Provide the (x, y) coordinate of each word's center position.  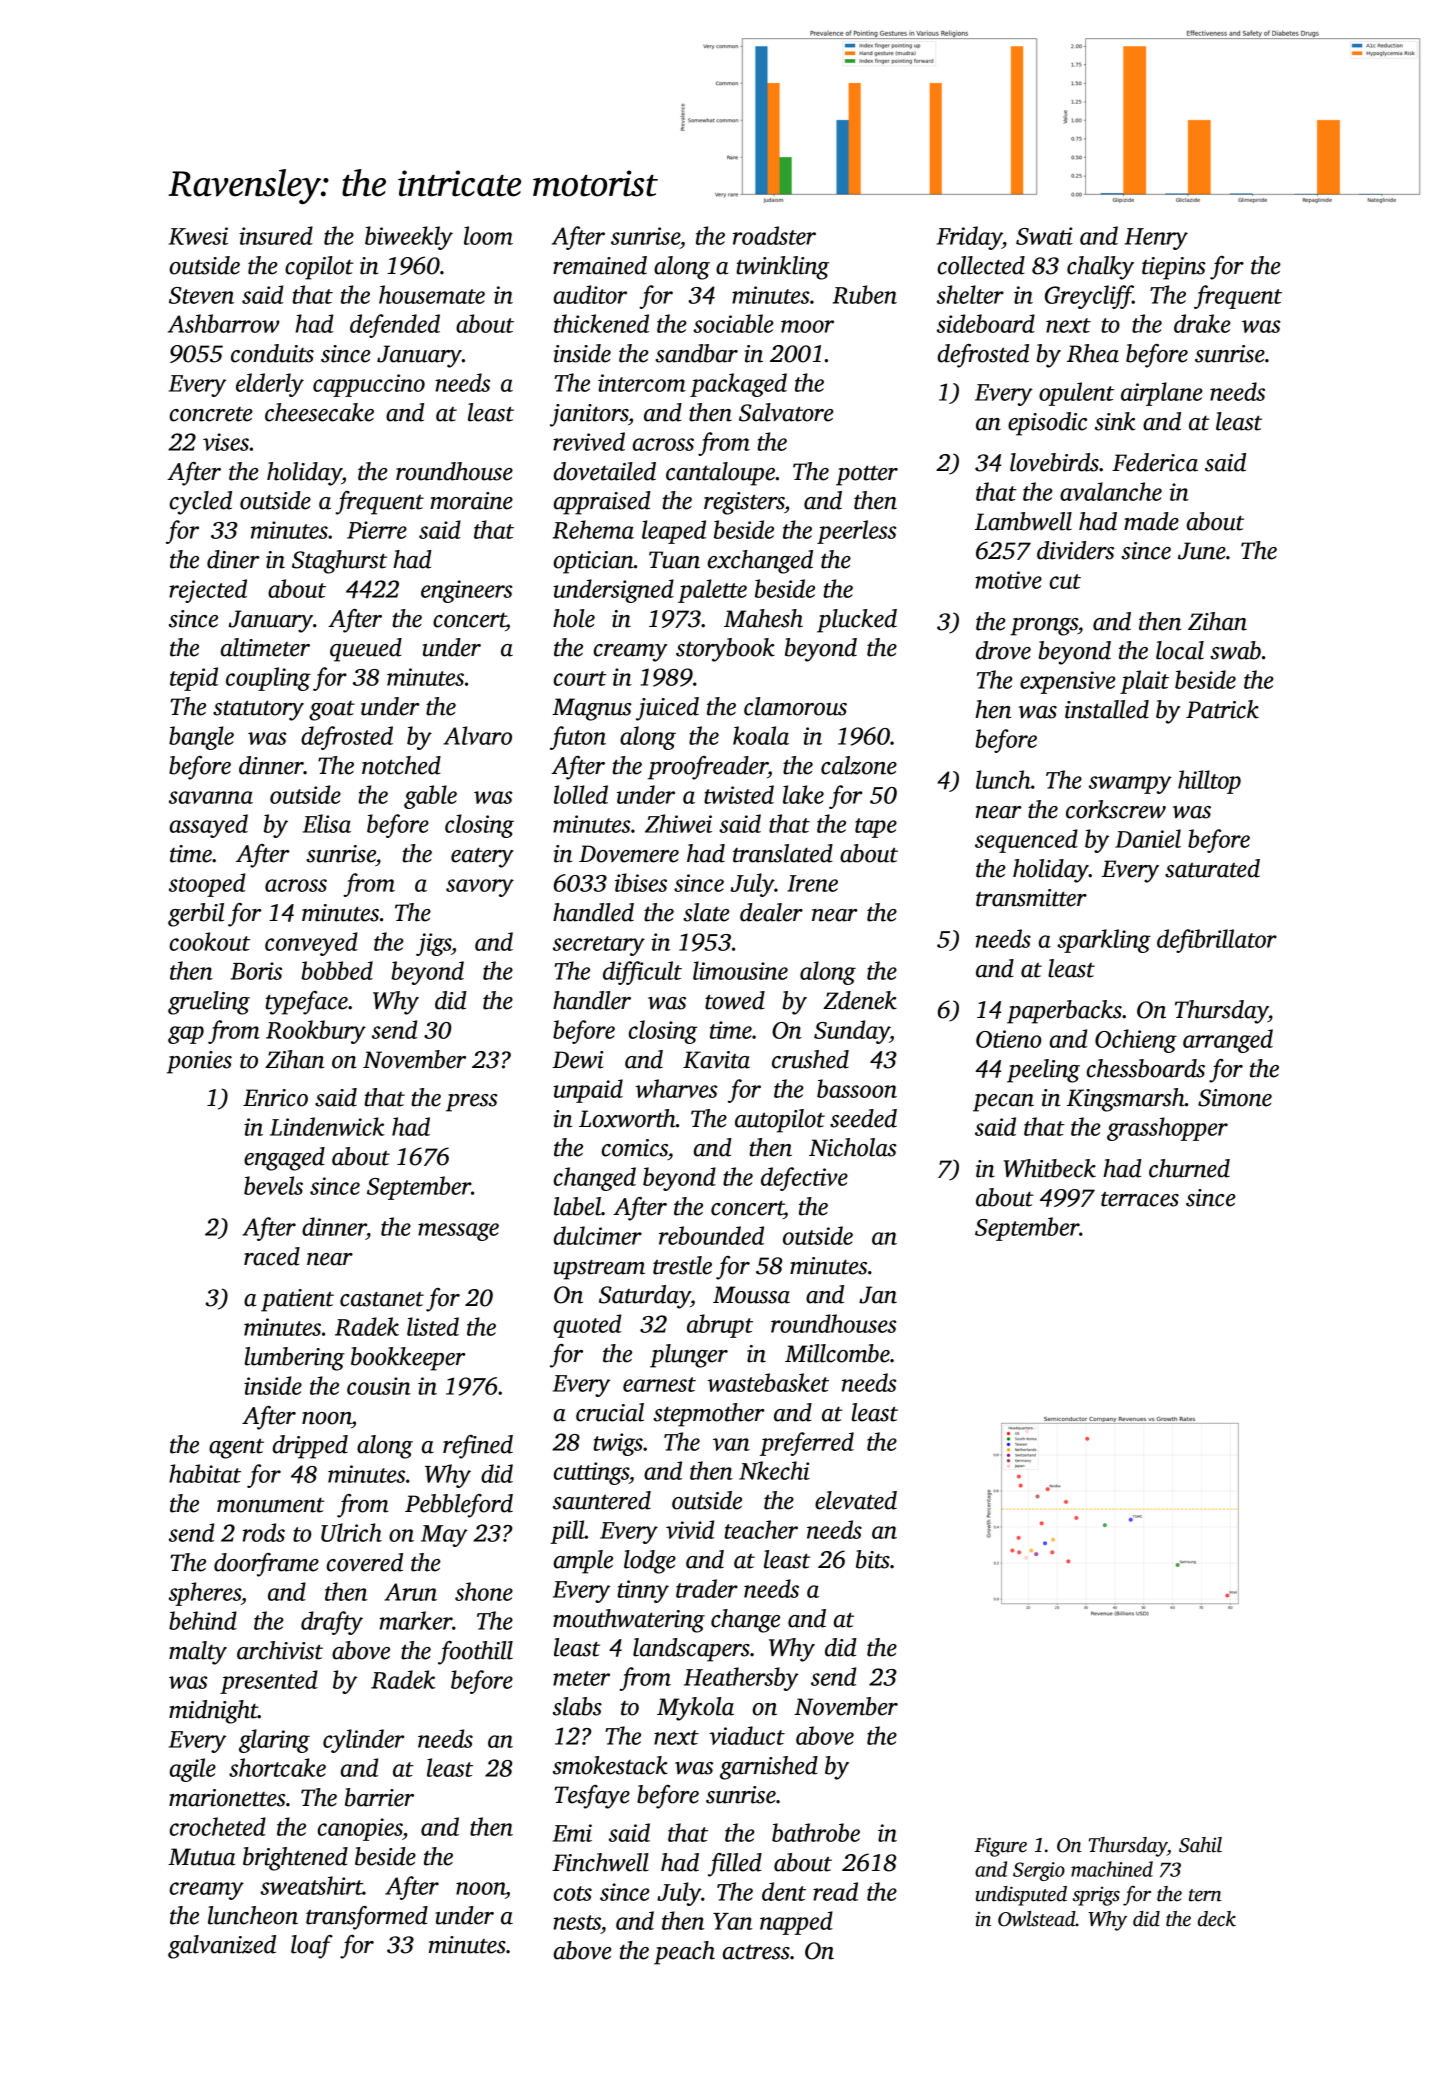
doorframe (266, 1565)
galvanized (222, 1947)
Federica (1155, 462)
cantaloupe (720, 474)
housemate (432, 294)
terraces (1140, 1199)
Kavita (716, 1060)
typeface (306, 1003)
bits (873, 1559)
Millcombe (837, 1353)
